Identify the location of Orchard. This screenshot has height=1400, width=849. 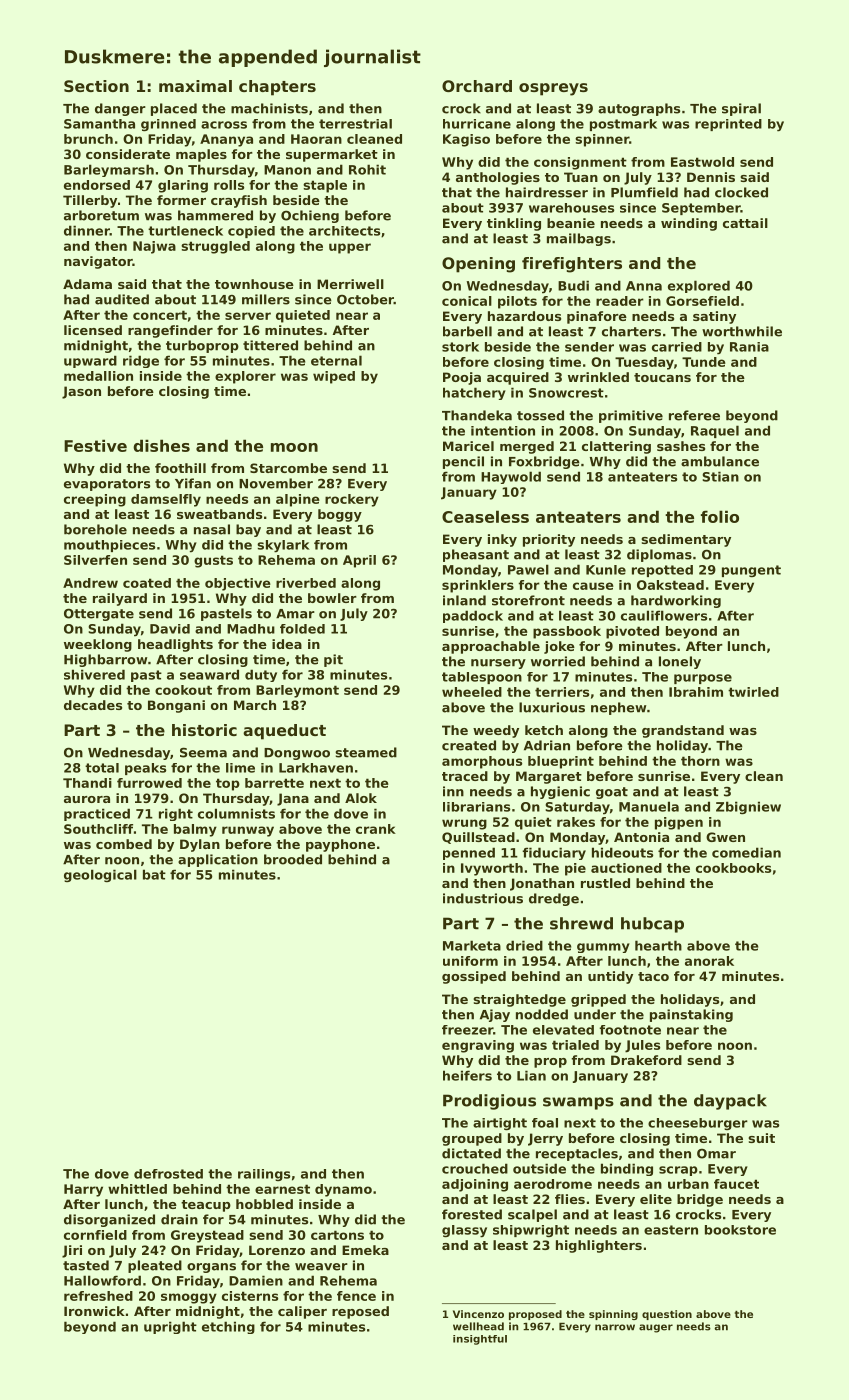
(477, 86).
